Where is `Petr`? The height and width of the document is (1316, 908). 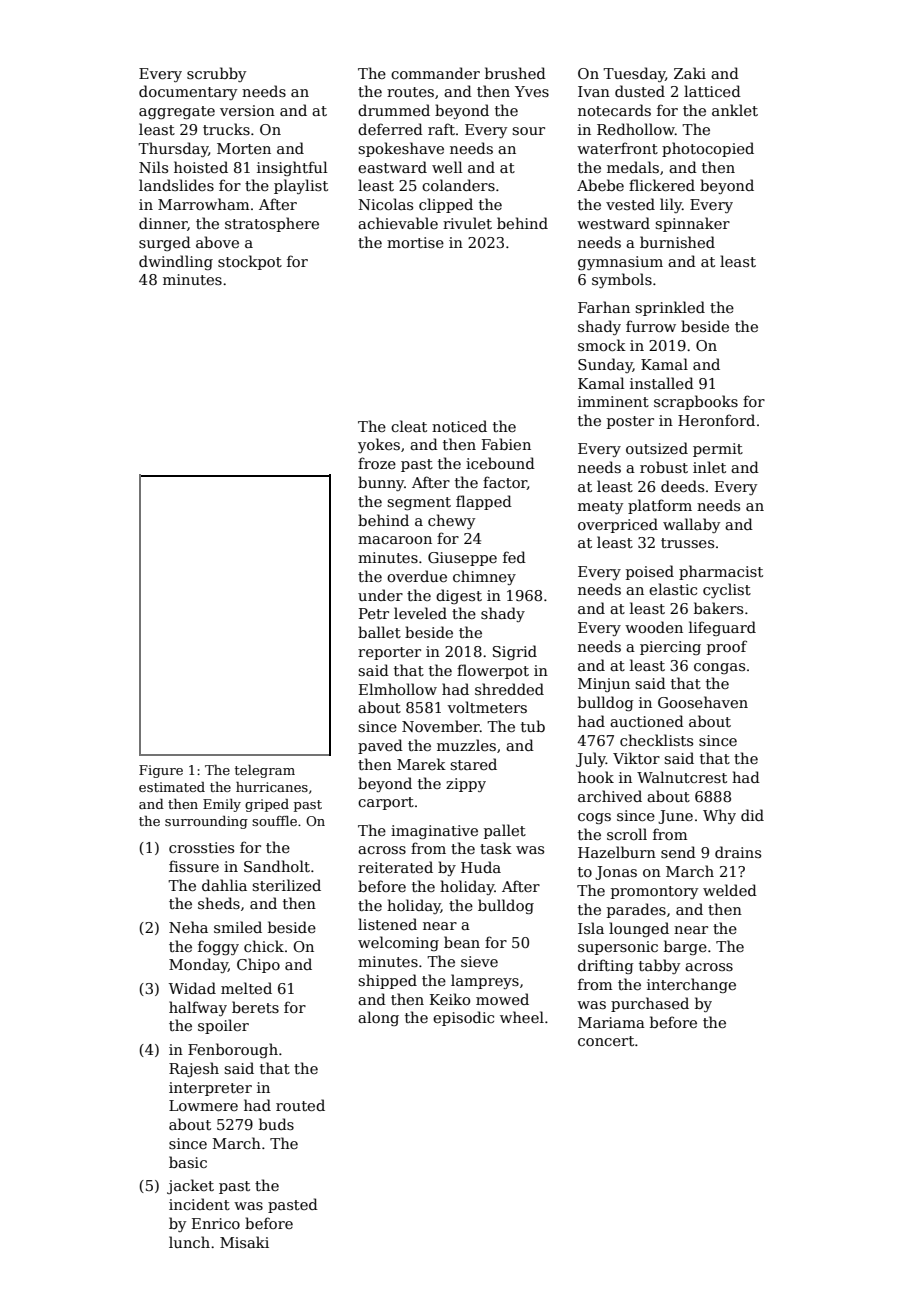
Petr is located at coordinates (374, 613).
